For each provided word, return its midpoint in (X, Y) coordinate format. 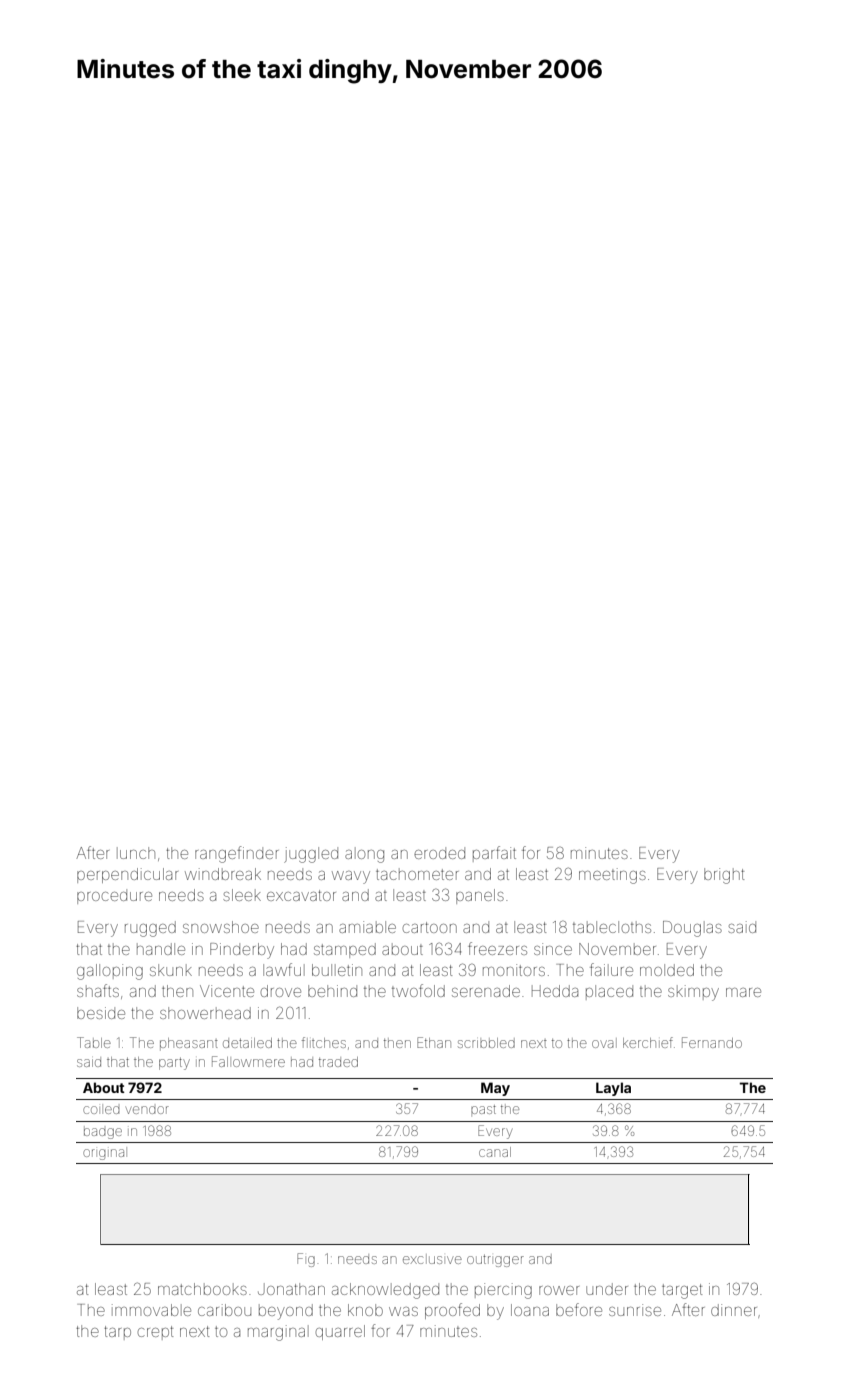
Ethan (434, 1042)
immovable (151, 1310)
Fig (306, 1260)
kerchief (648, 1042)
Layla (613, 1089)
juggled (311, 855)
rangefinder (237, 854)
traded (338, 1062)
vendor (147, 1110)
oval (604, 1043)
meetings (612, 876)
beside (101, 1013)
